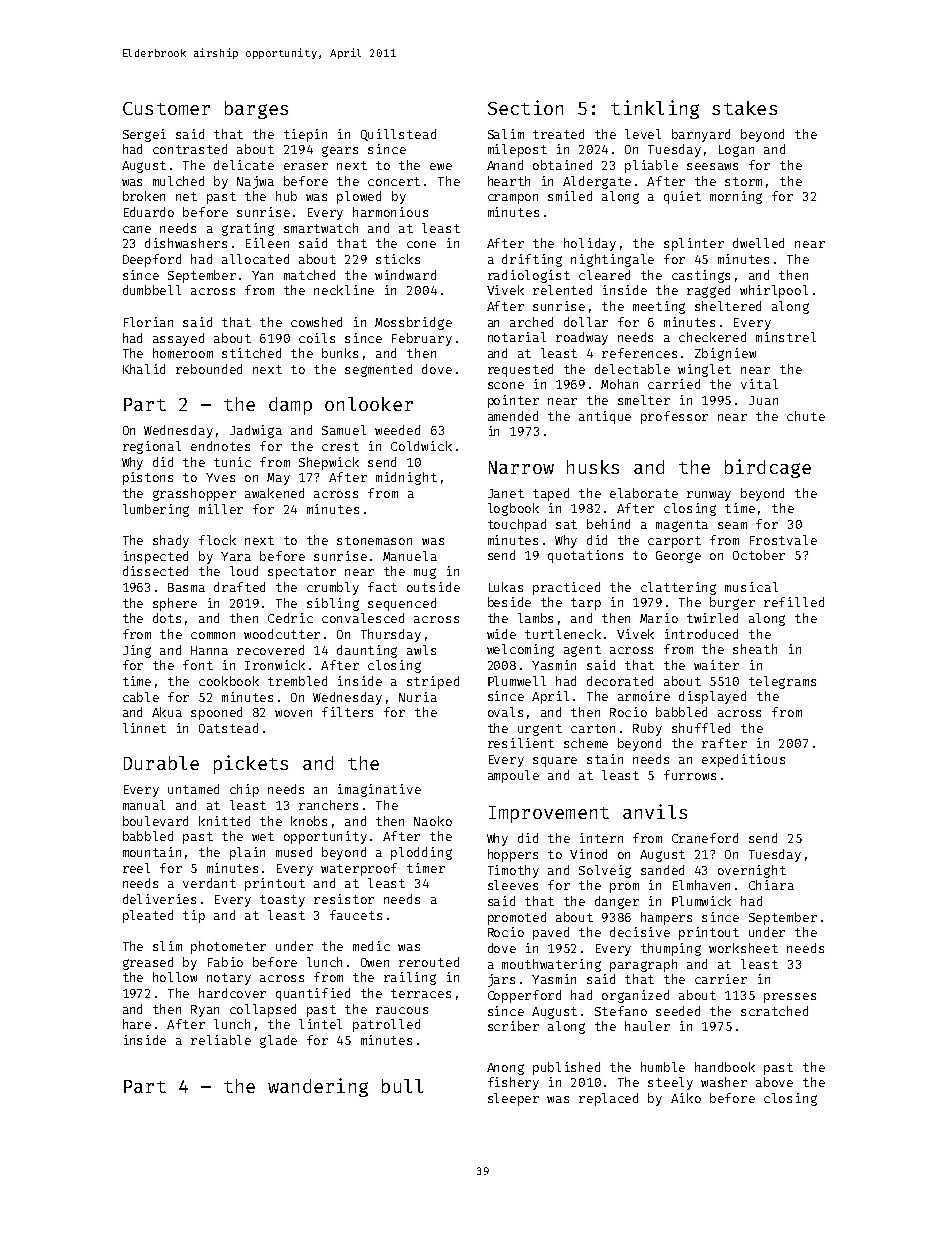 The image size is (952, 1233). I want to click on inspected, so click(156, 557).
